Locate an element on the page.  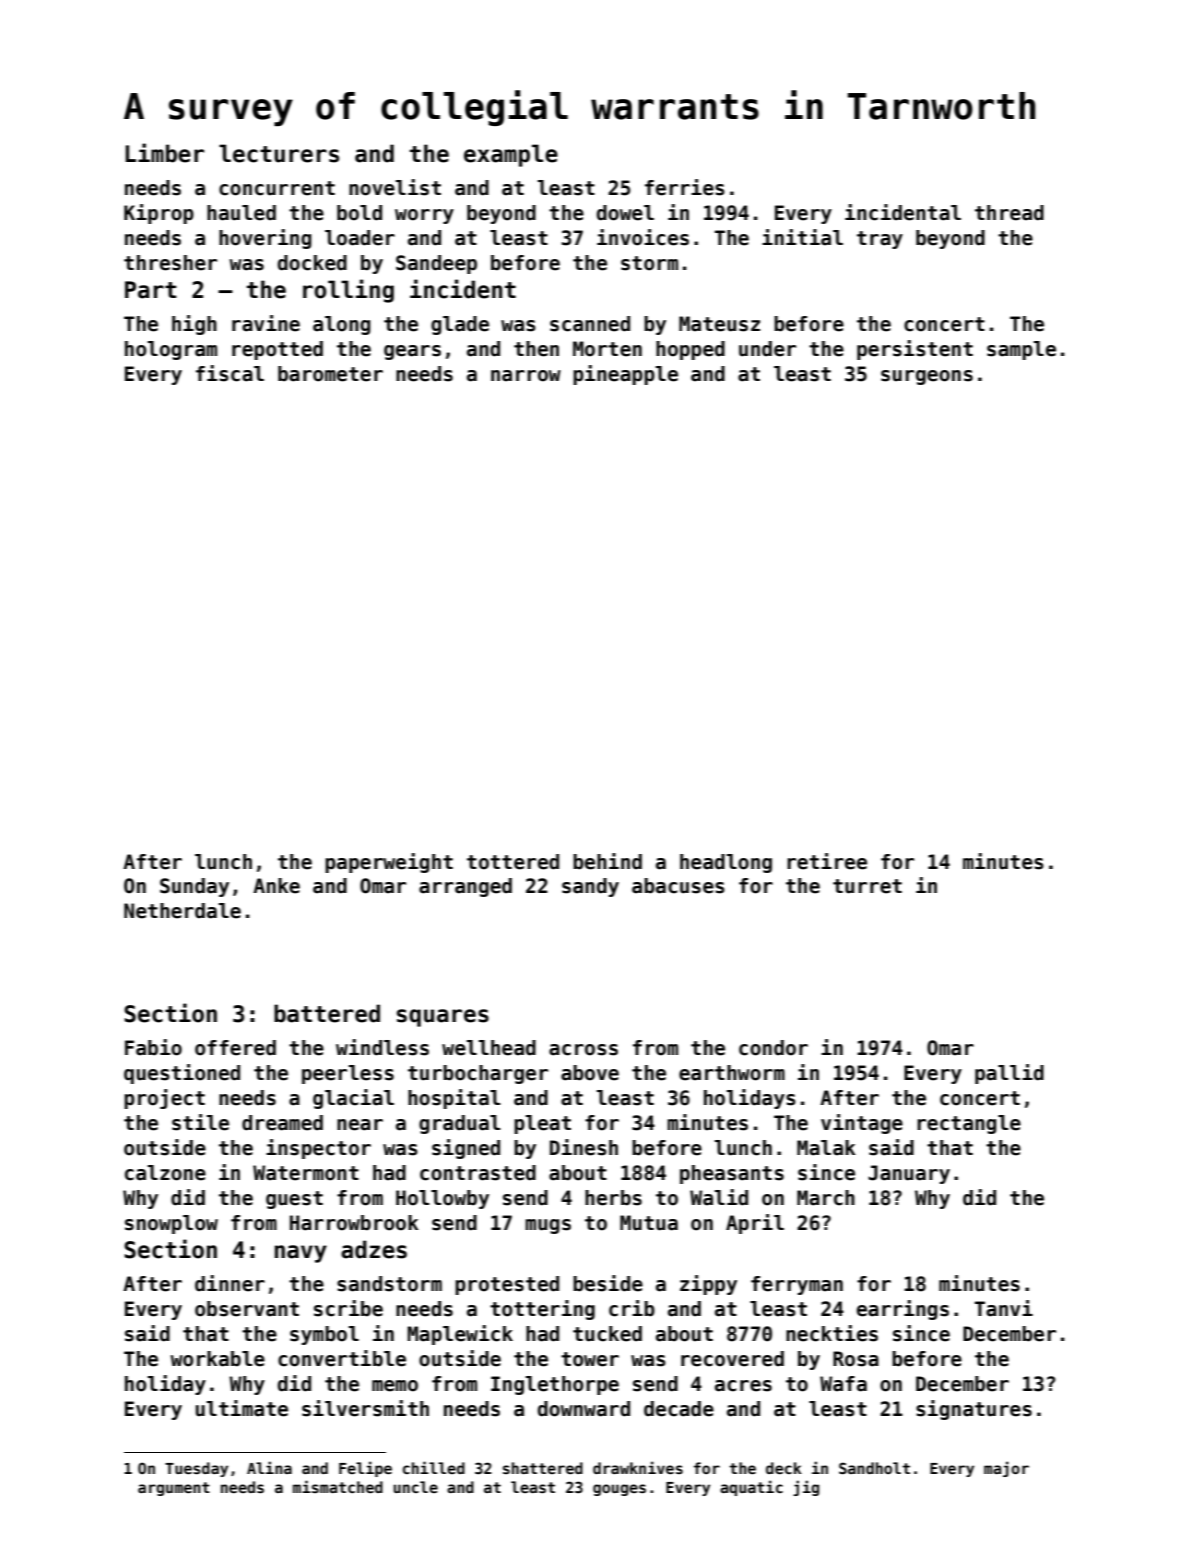
memo is located at coordinates (395, 1386).
